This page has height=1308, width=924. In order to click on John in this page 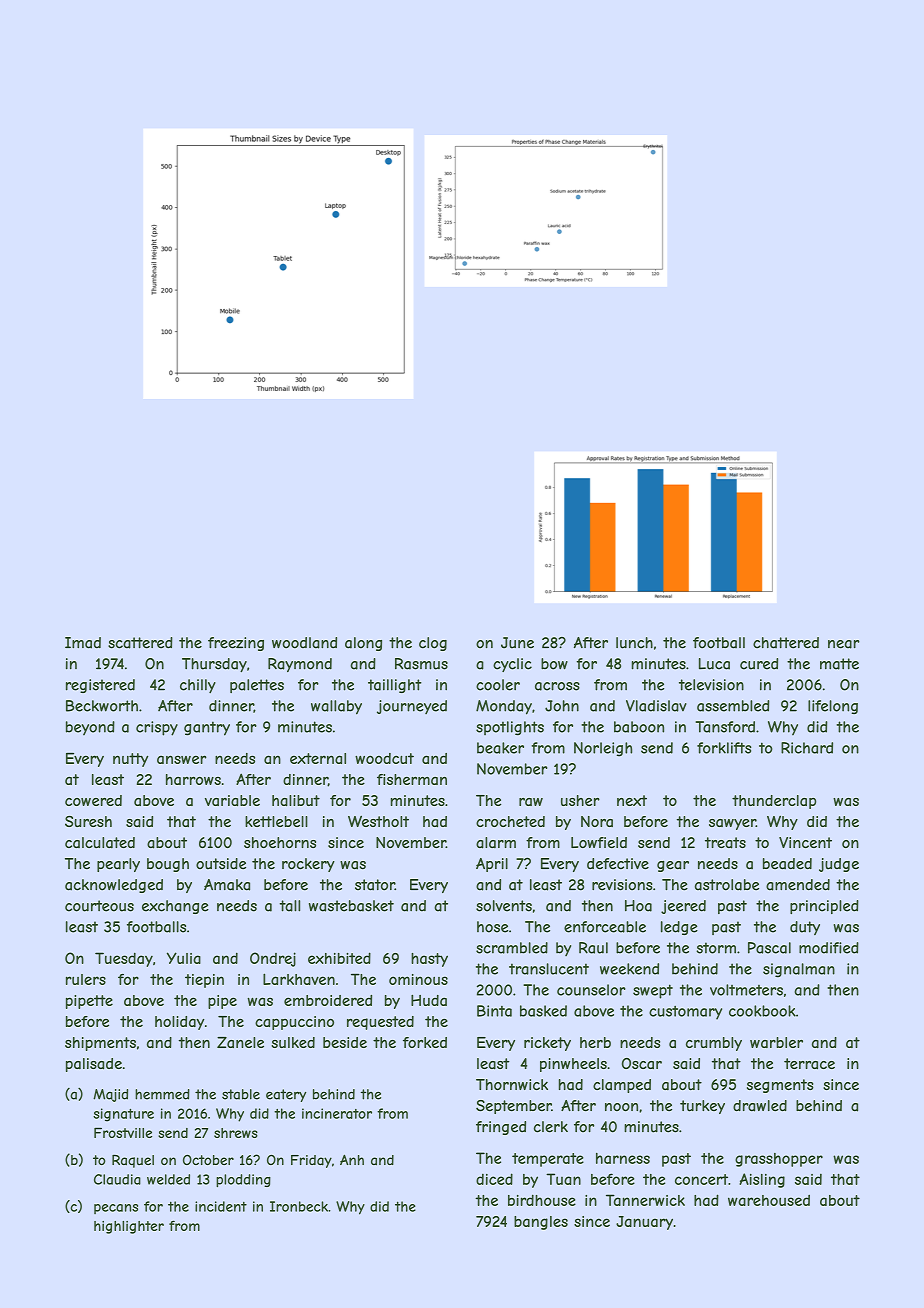, I will do `click(562, 706)`.
